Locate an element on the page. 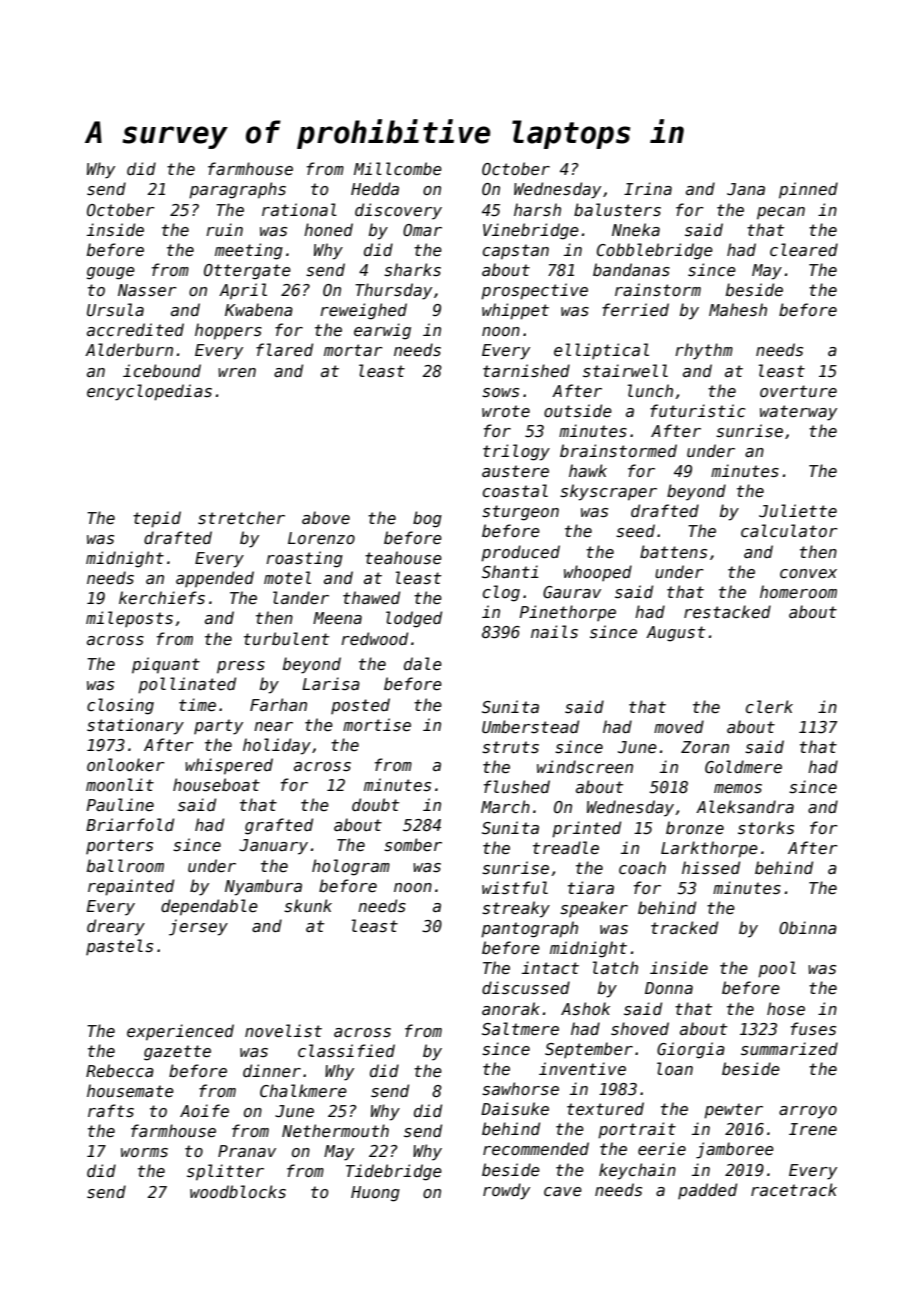 The width and height of the document is (924, 1314). seed is located at coordinates (635, 531).
